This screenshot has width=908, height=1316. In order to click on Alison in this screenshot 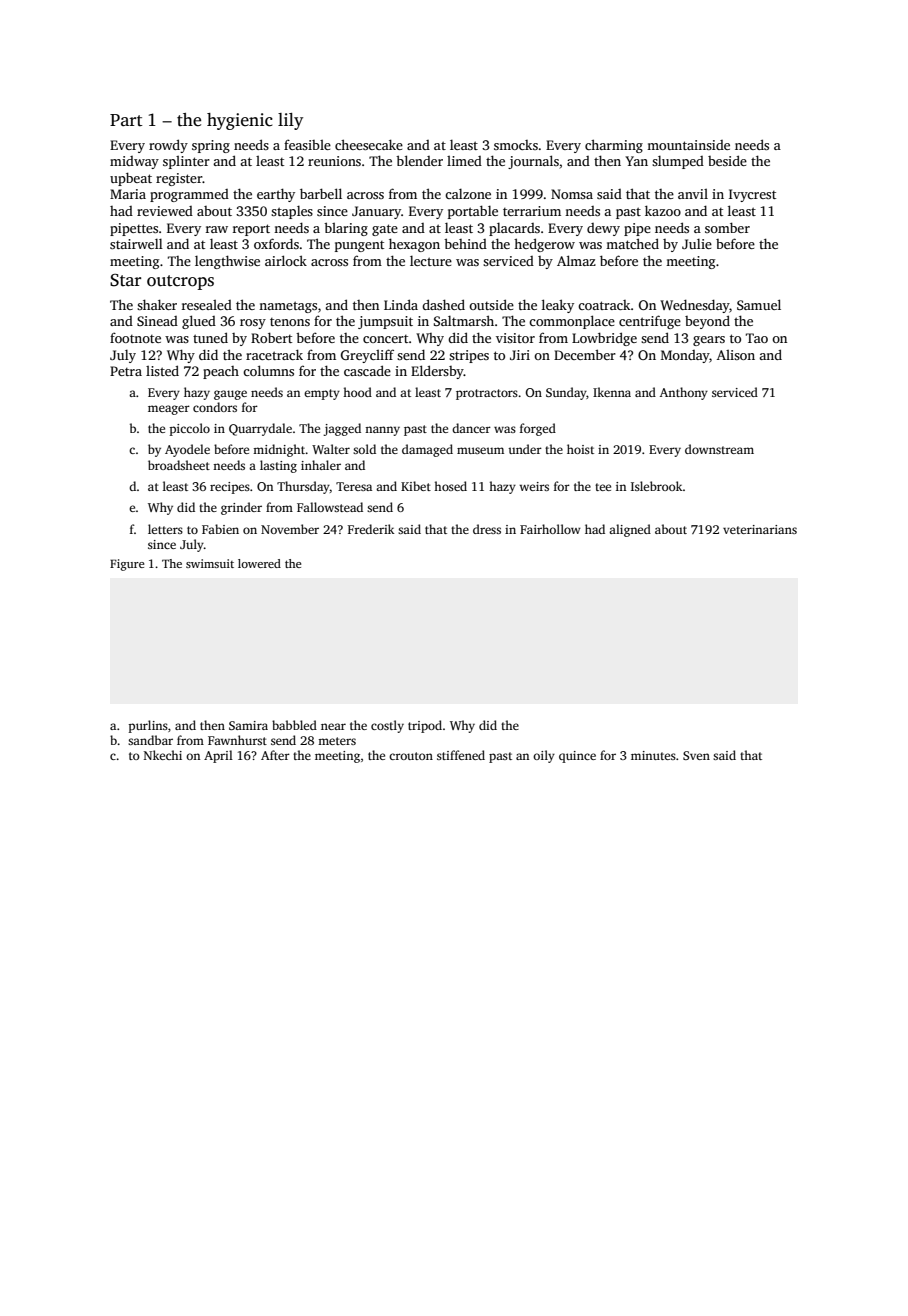, I will do `click(736, 355)`.
